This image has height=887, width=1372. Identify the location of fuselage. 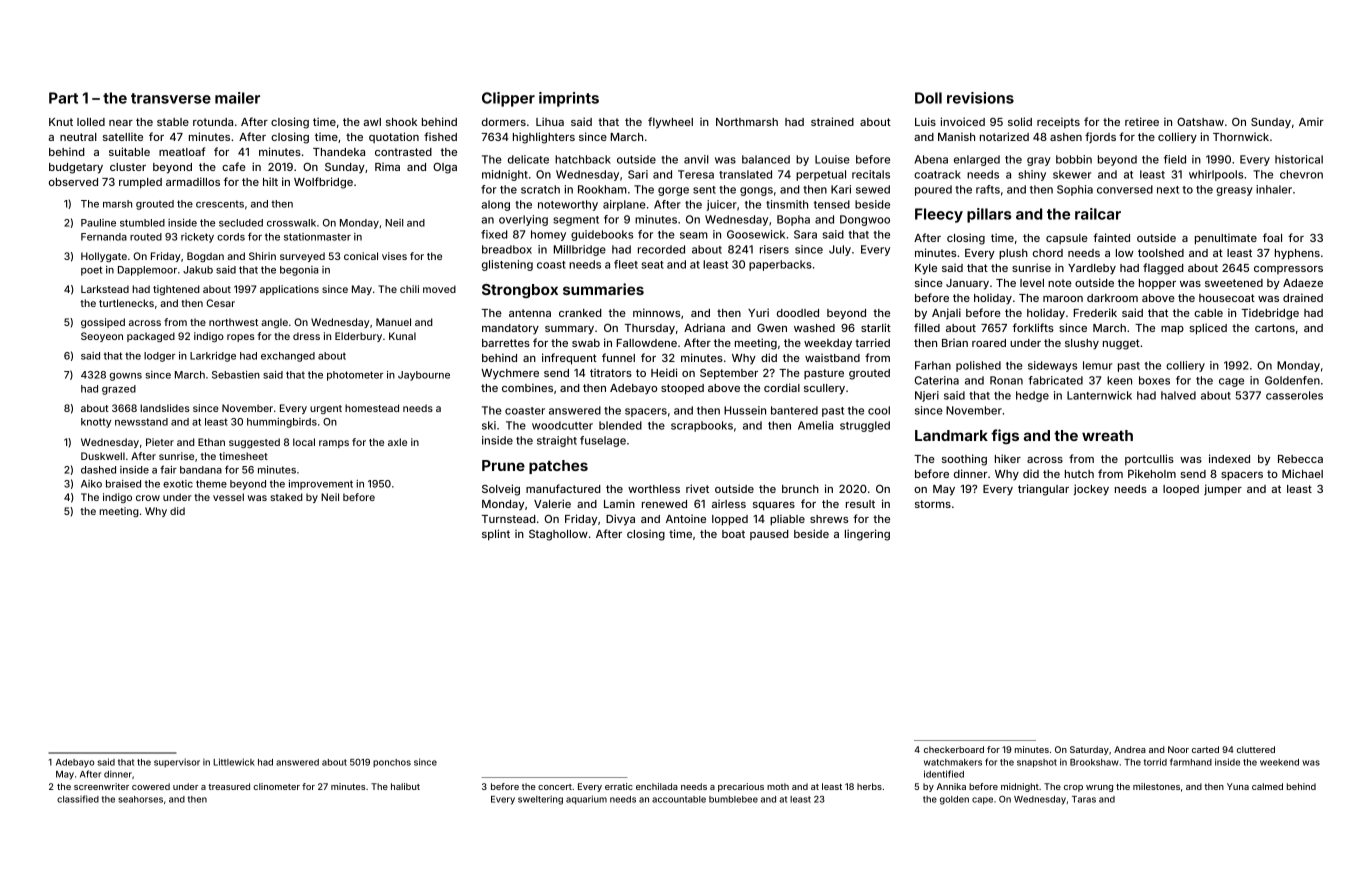
(603, 441).
